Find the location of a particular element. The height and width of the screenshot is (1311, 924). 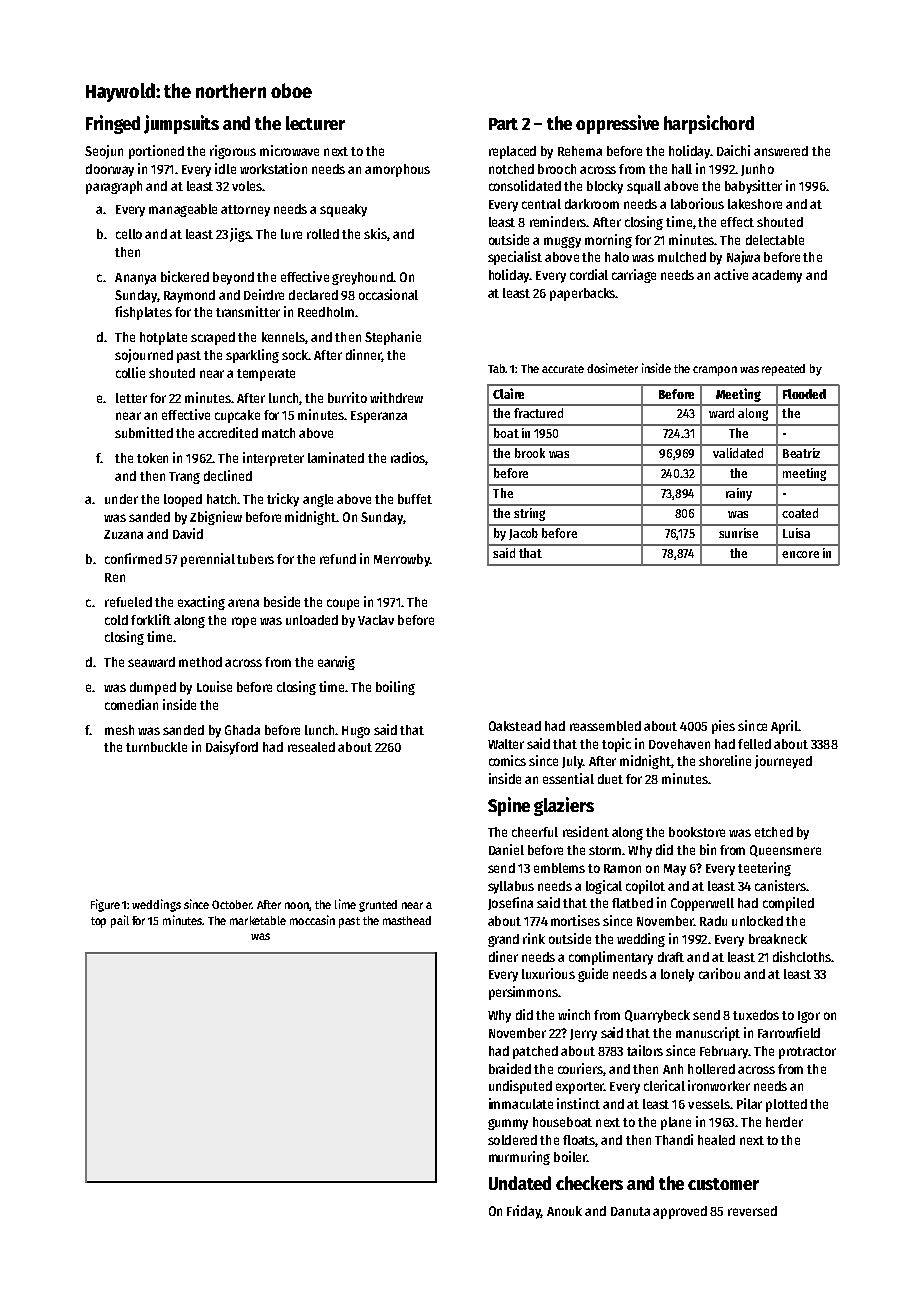

October is located at coordinates (232, 904).
